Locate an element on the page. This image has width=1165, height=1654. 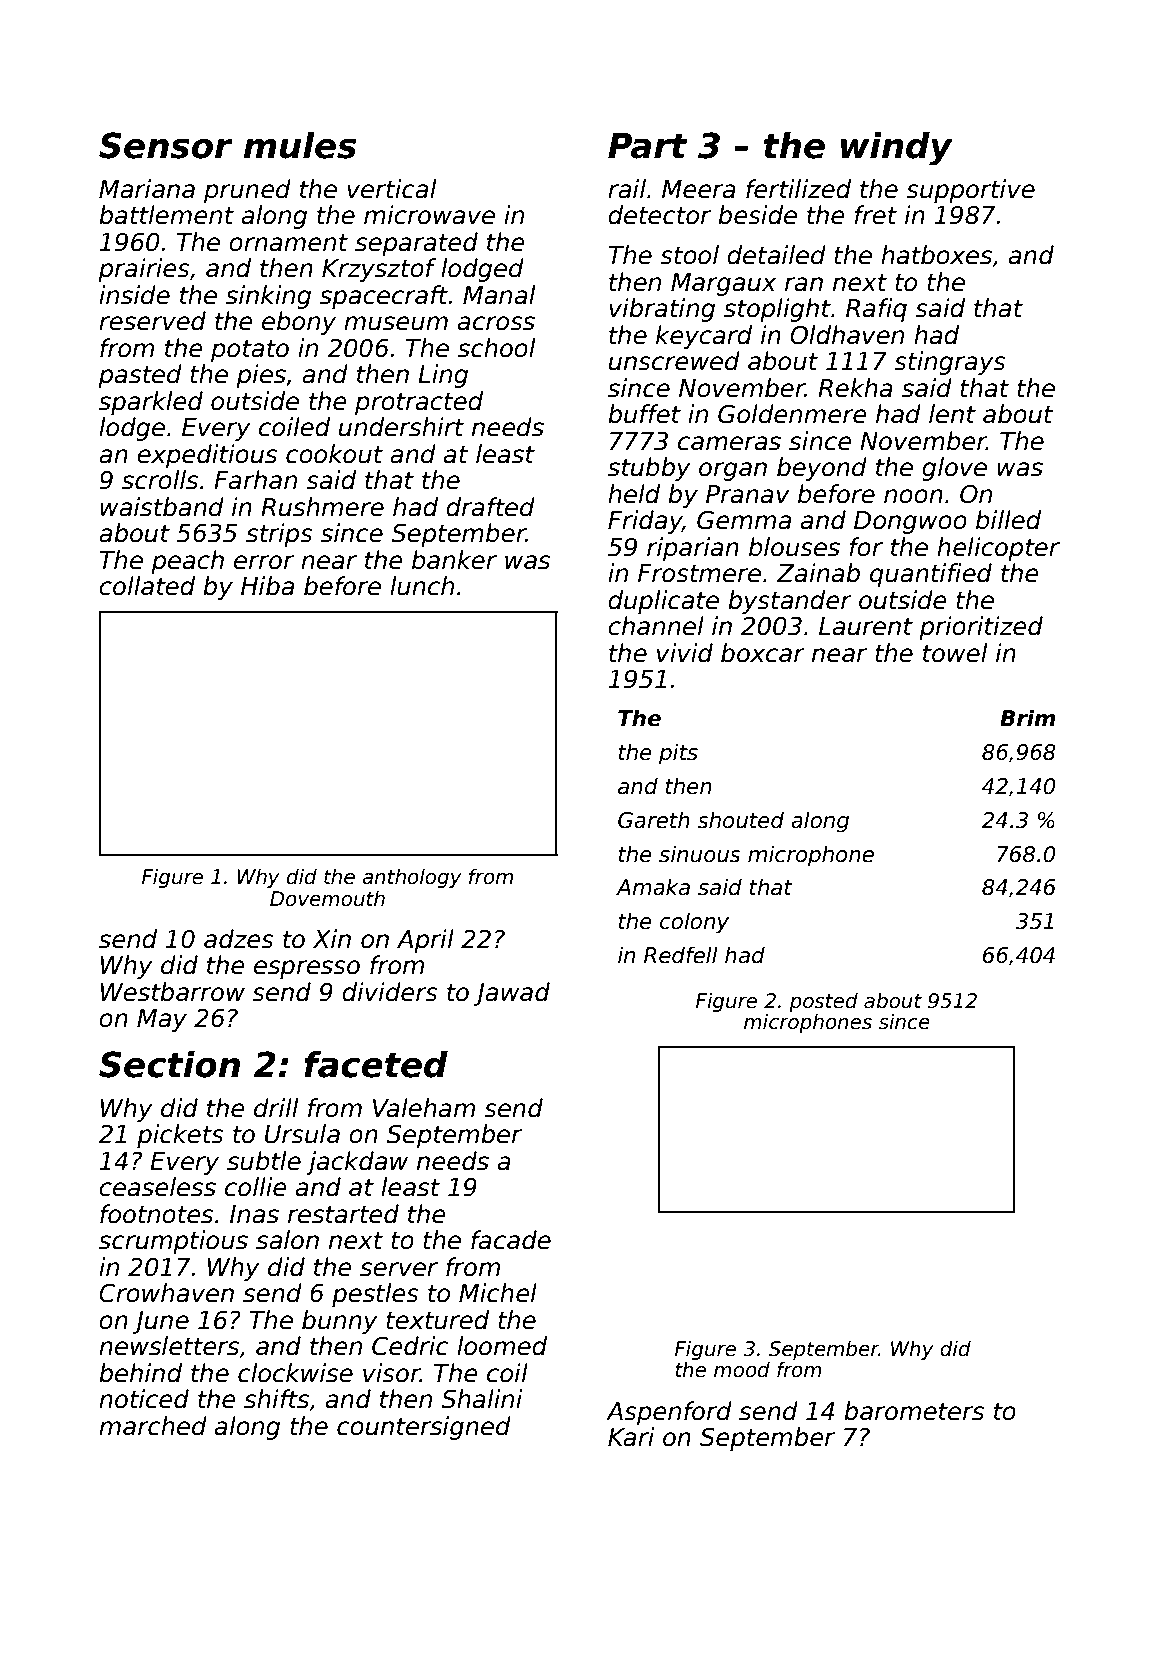
beyond is located at coordinates (822, 469).
